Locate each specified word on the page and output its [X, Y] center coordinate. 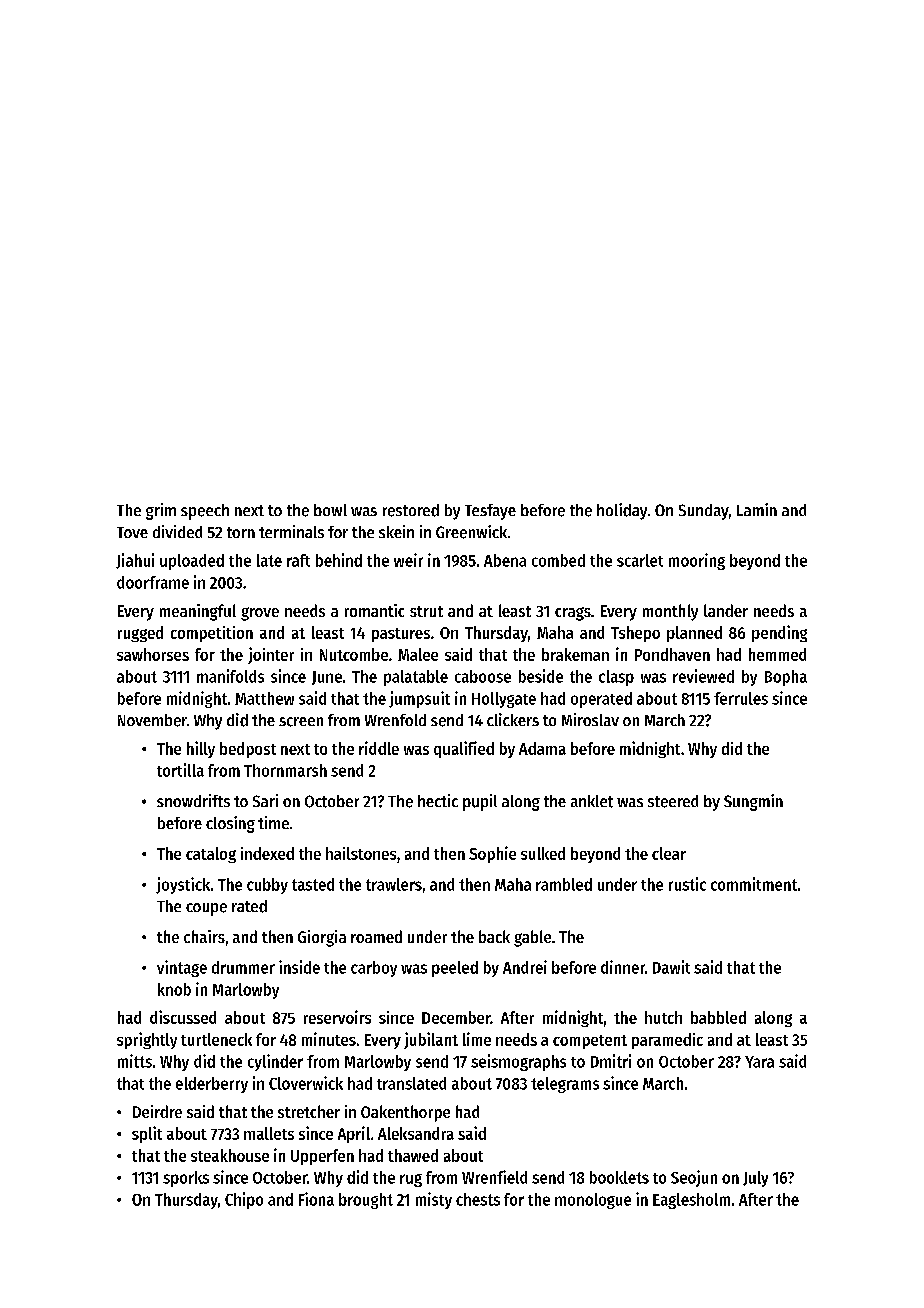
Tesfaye [490, 512]
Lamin [757, 509]
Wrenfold [395, 720]
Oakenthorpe [405, 1113]
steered [673, 801]
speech [205, 512]
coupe [206, 909]
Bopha [786, 678]
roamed [376, 936]
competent [590, 1042]
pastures [401, 635]
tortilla [180, 770]
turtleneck [216, 1039]
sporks [186, 1179]
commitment [754, 884]
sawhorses [153, 654]
